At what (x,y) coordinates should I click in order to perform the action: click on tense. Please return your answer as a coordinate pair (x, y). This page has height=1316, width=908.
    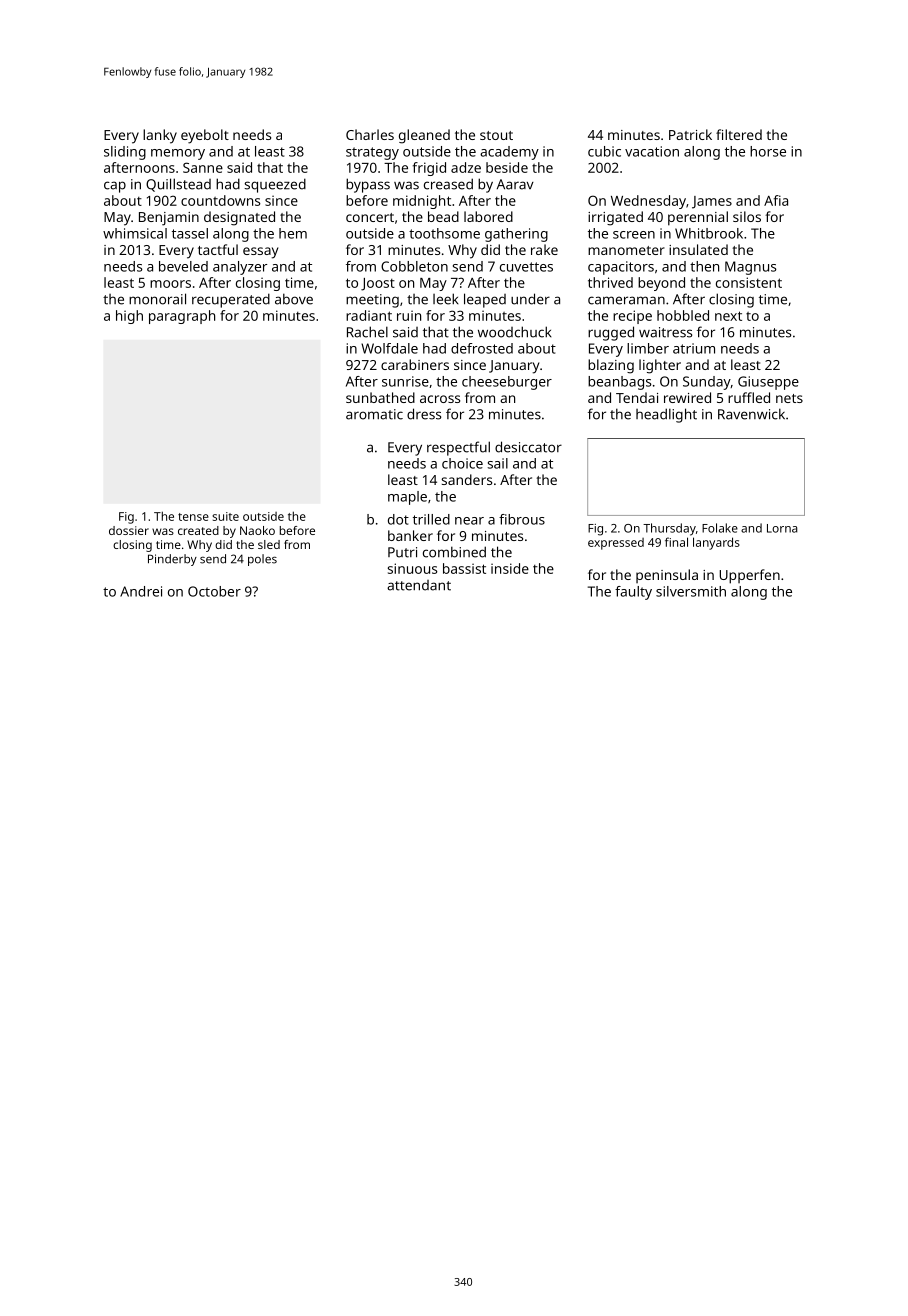
    Looking at the image, I should click on (193, 517).
